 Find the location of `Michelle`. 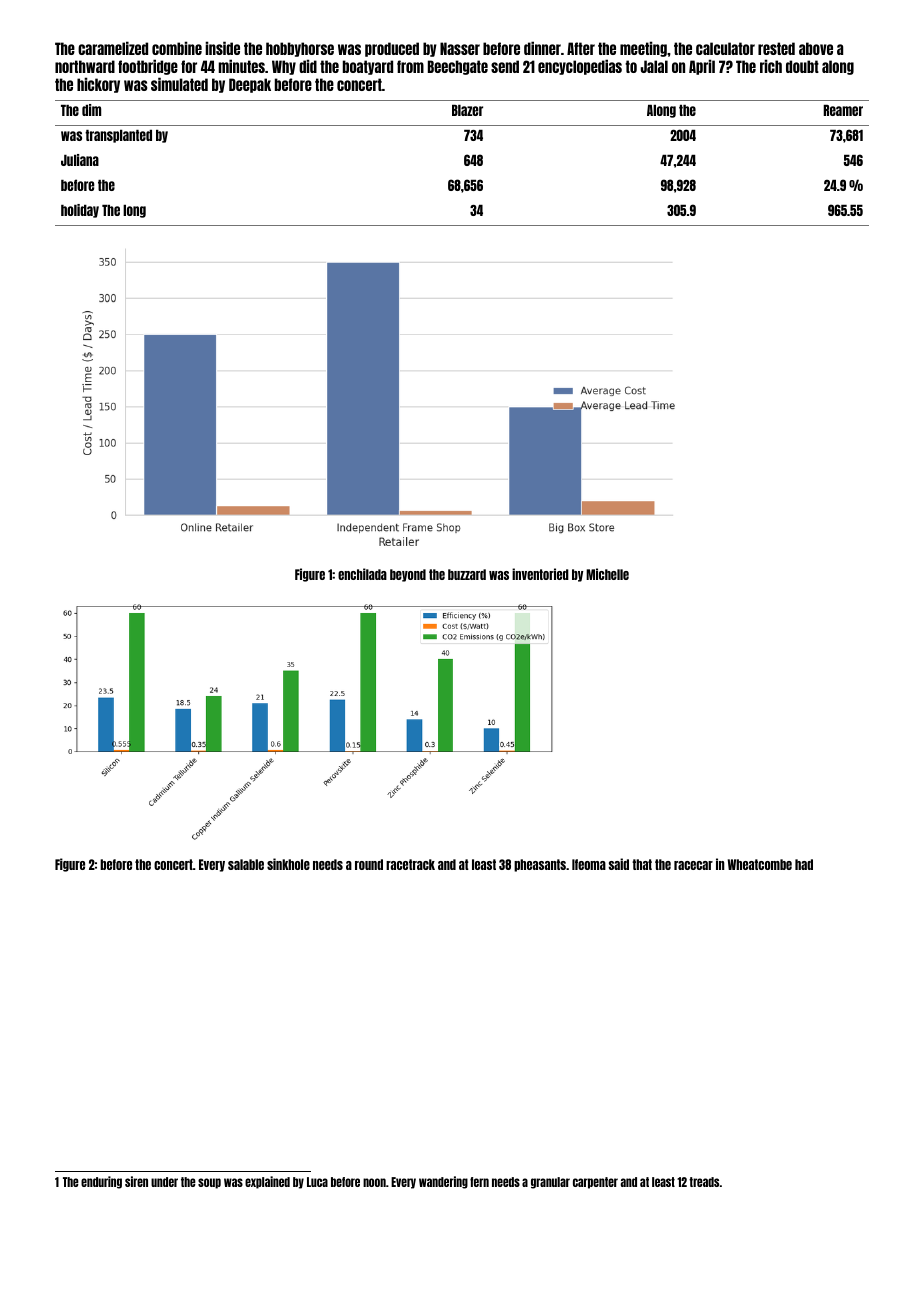

Michelle is located at coordinates (607, 574).
